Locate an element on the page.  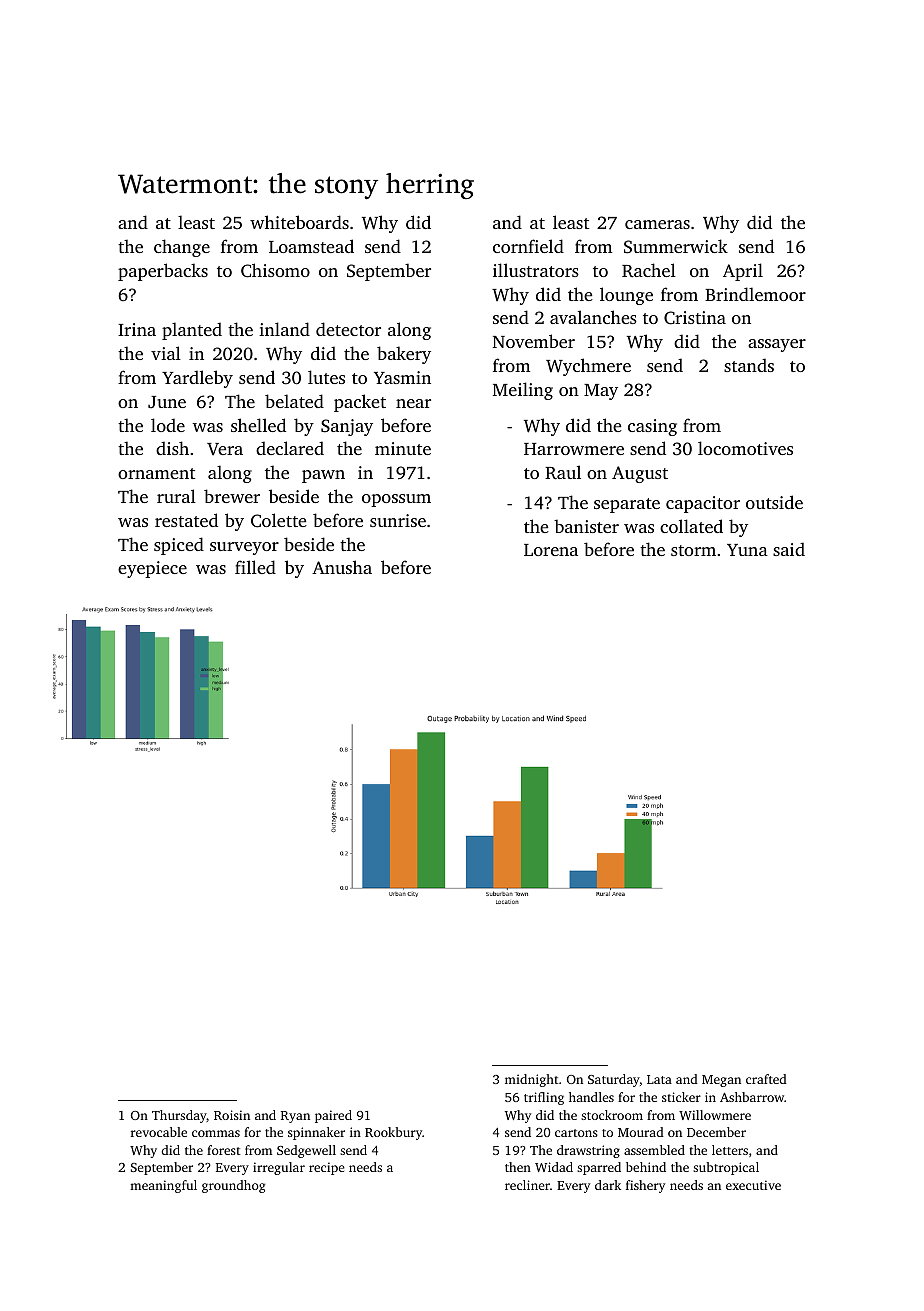
cameras is located at coordinates (657, 224).
